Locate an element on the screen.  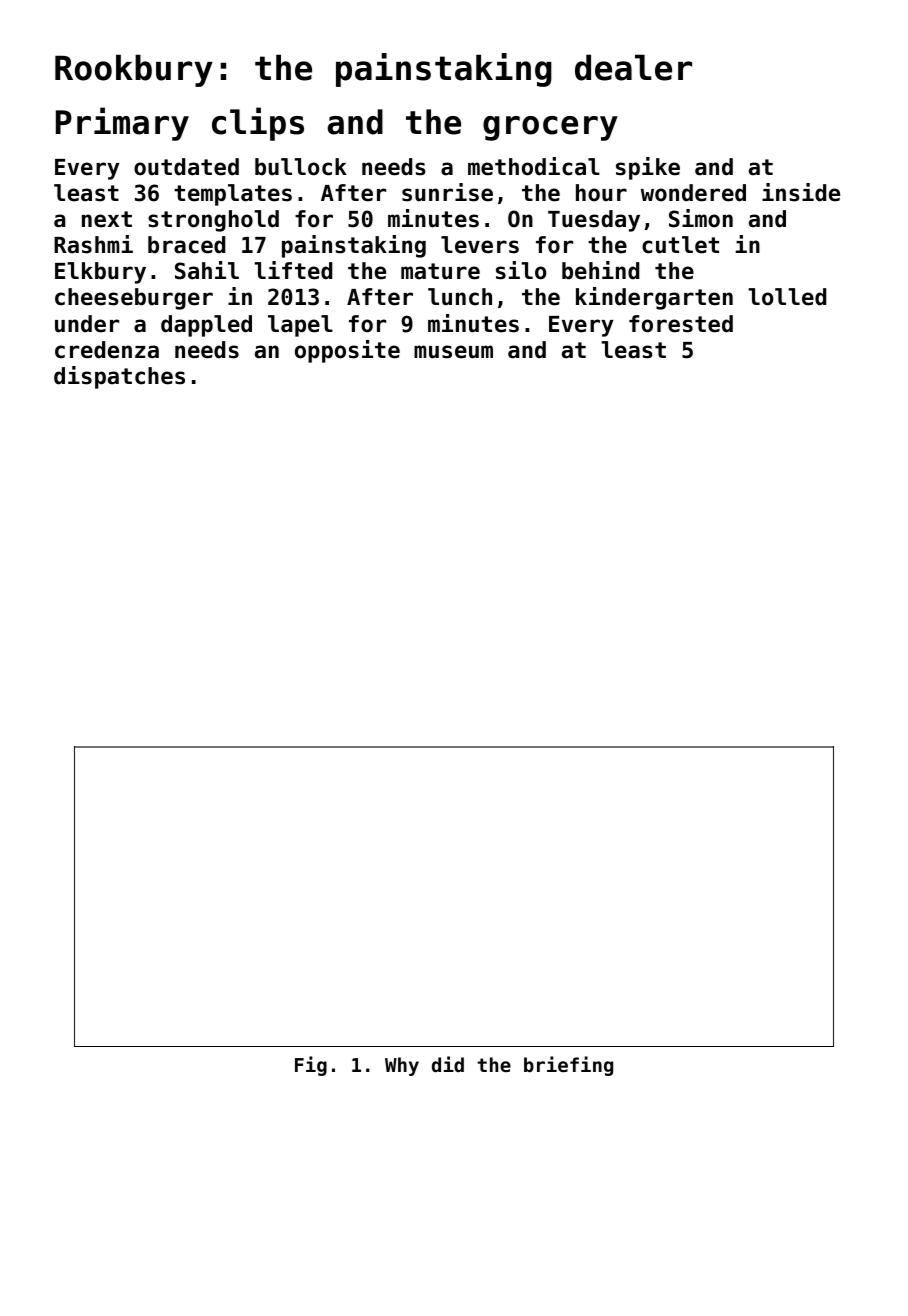
lapel is located at coordinates (300, 326).
